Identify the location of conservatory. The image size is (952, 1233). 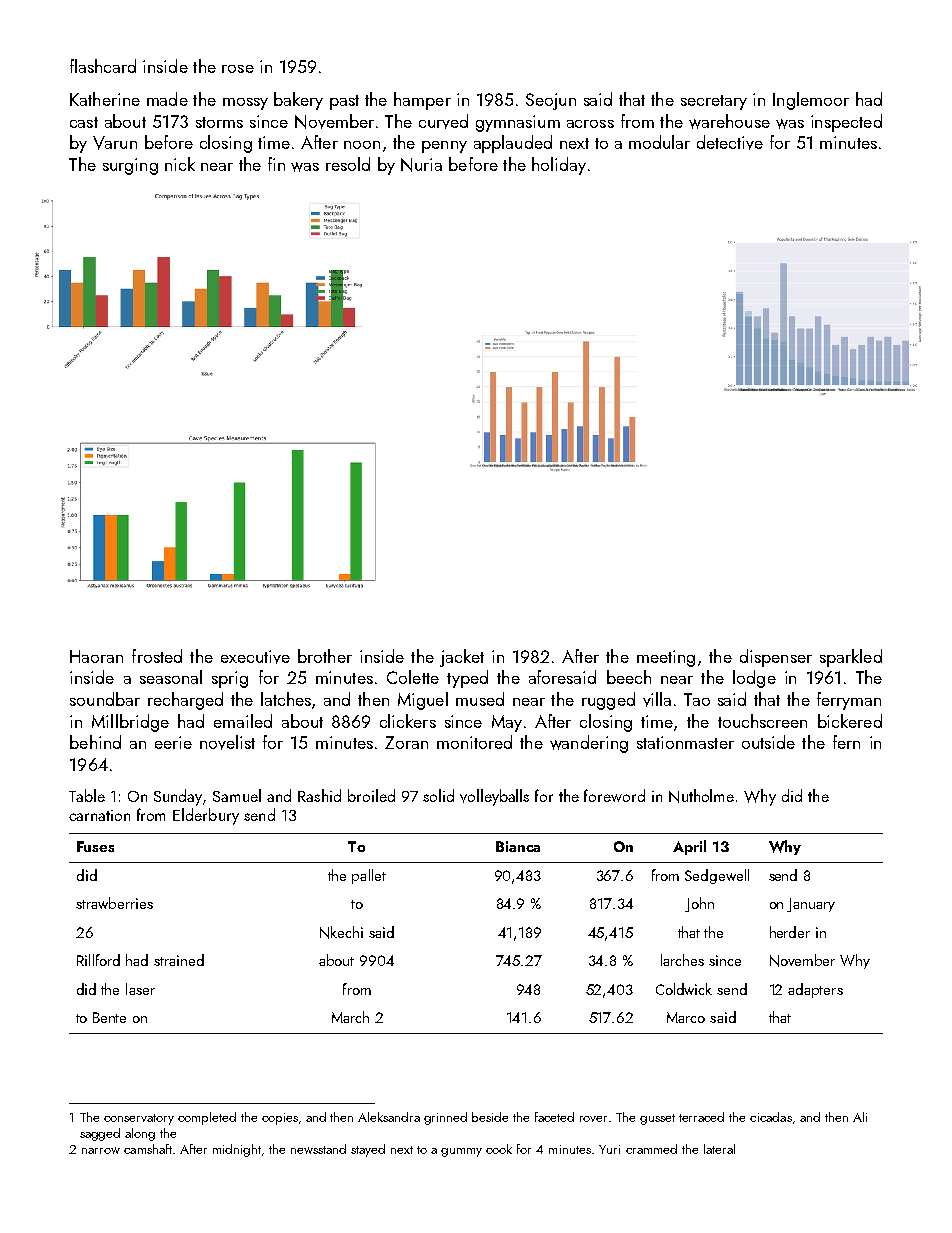
(139, 1119).
